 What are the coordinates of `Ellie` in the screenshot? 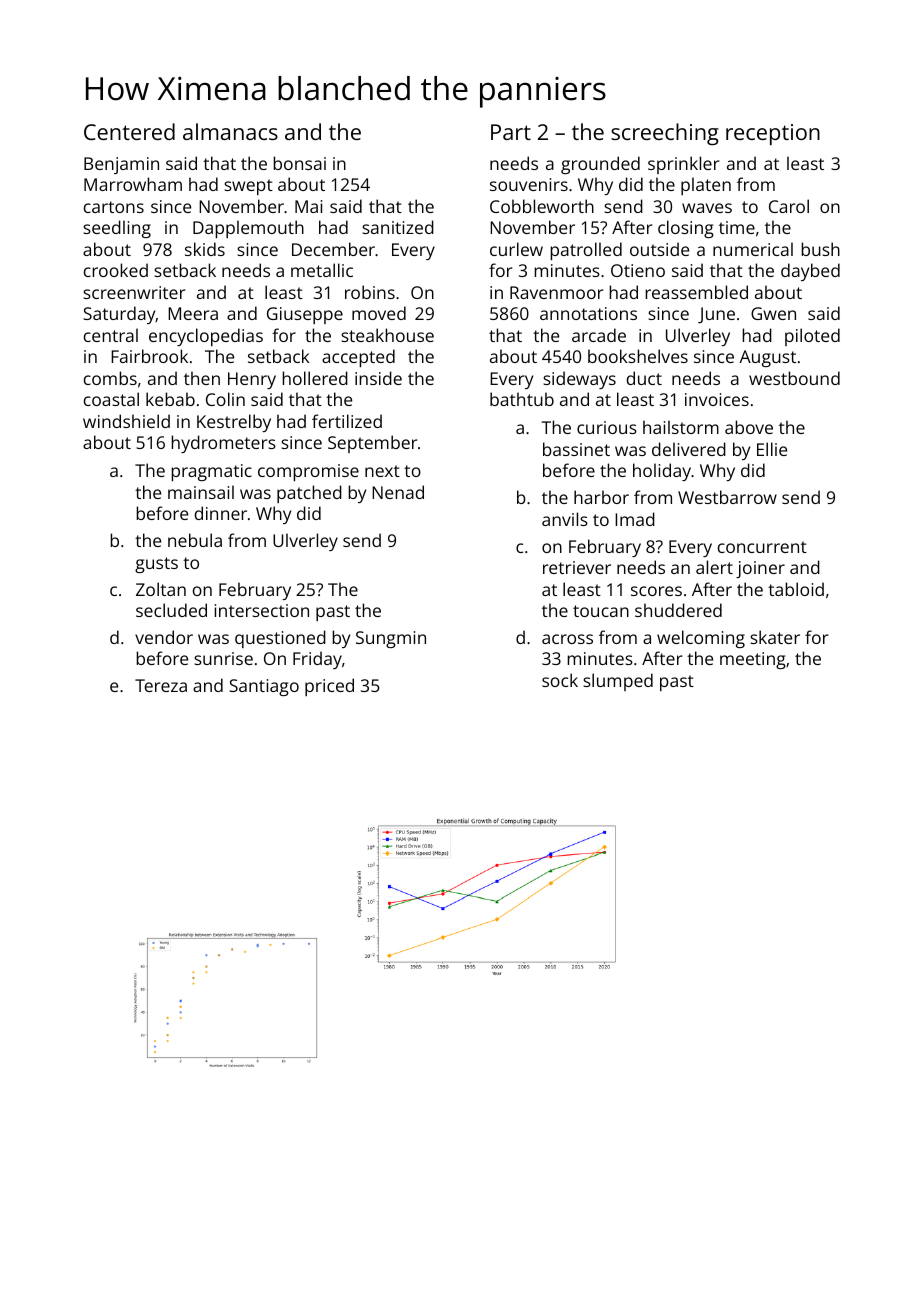 It's located at (772, 449).
